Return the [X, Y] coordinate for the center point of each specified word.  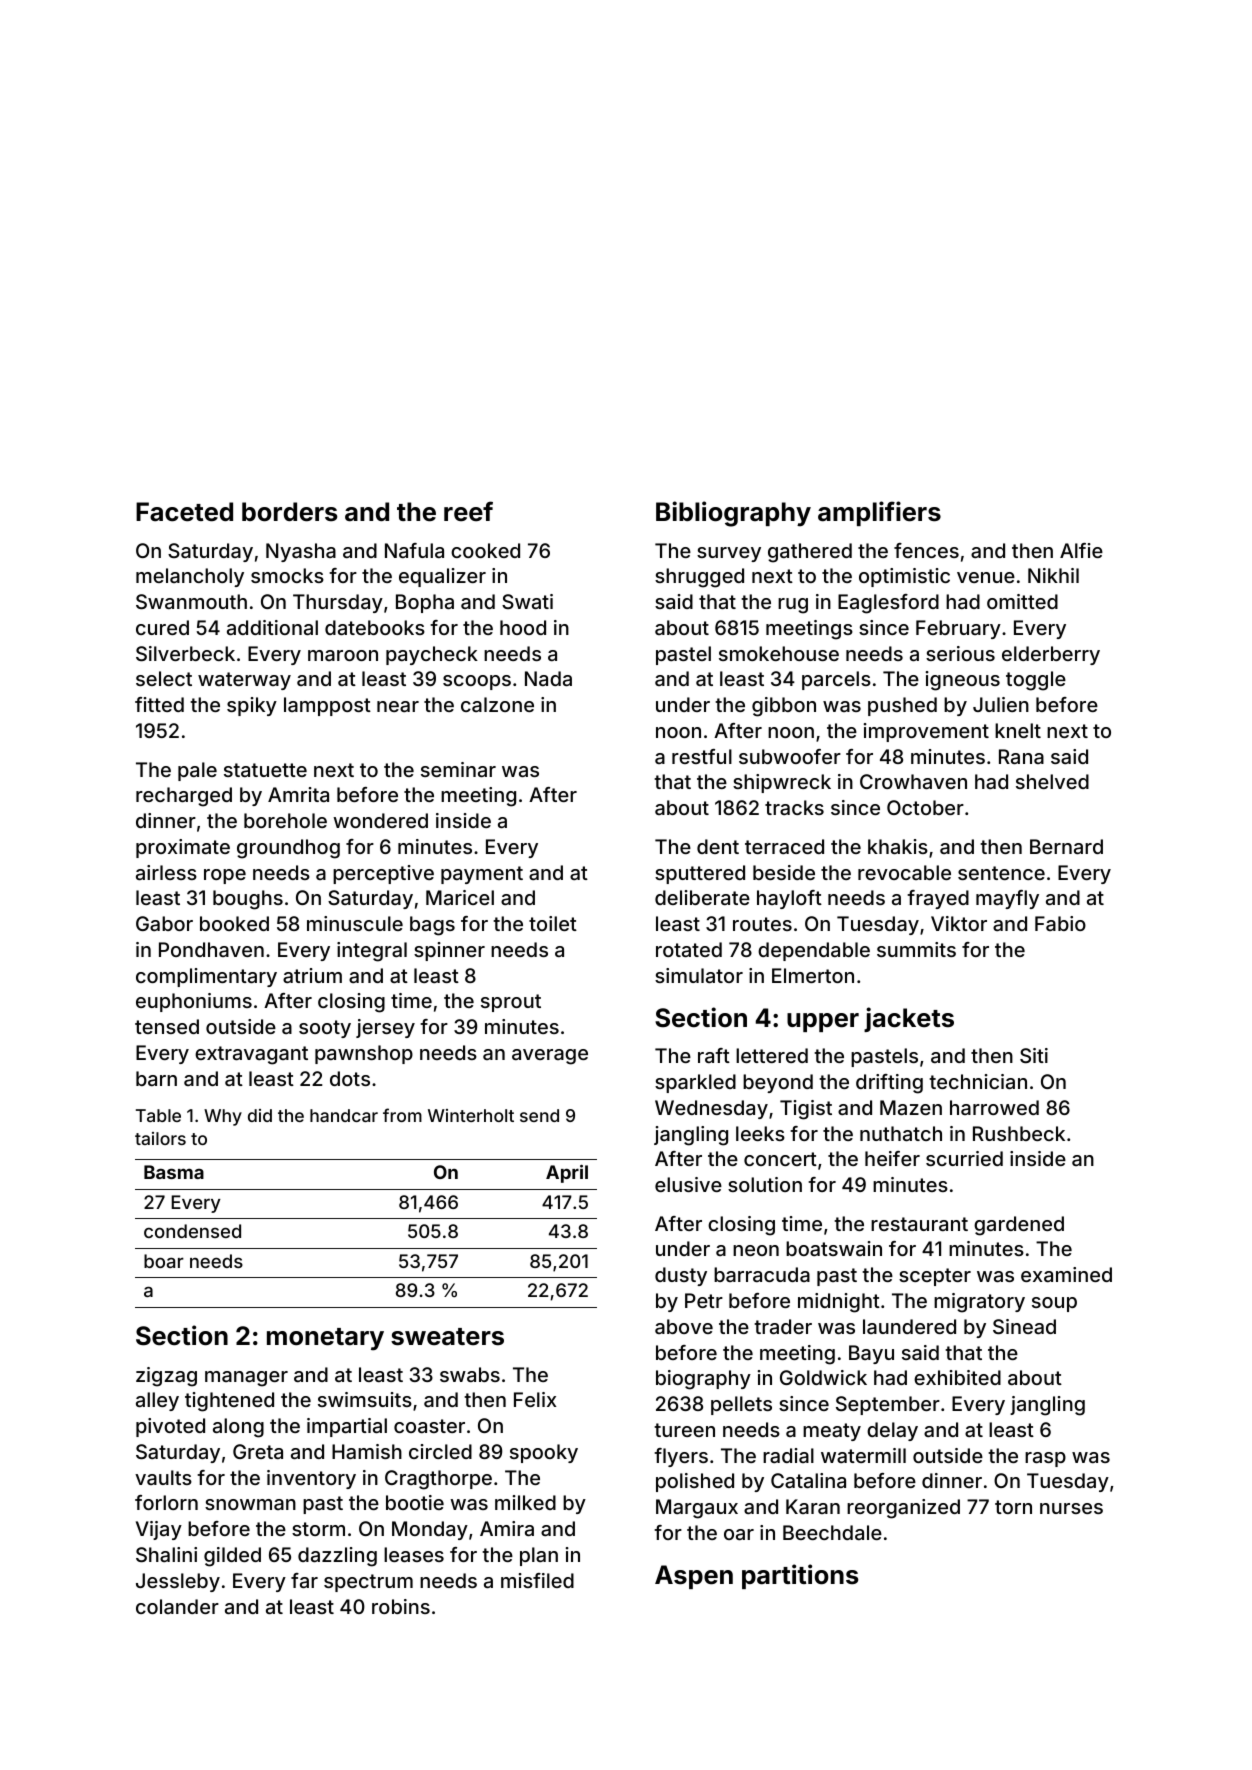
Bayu [871, 1354]
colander [177, 1606]
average [550, 1057]
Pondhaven [211, 949]
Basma [174, 1172]
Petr [704, 1300]
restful [702, 756]
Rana [1021, 756]
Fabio [1060, 923]
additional [272, 627]
